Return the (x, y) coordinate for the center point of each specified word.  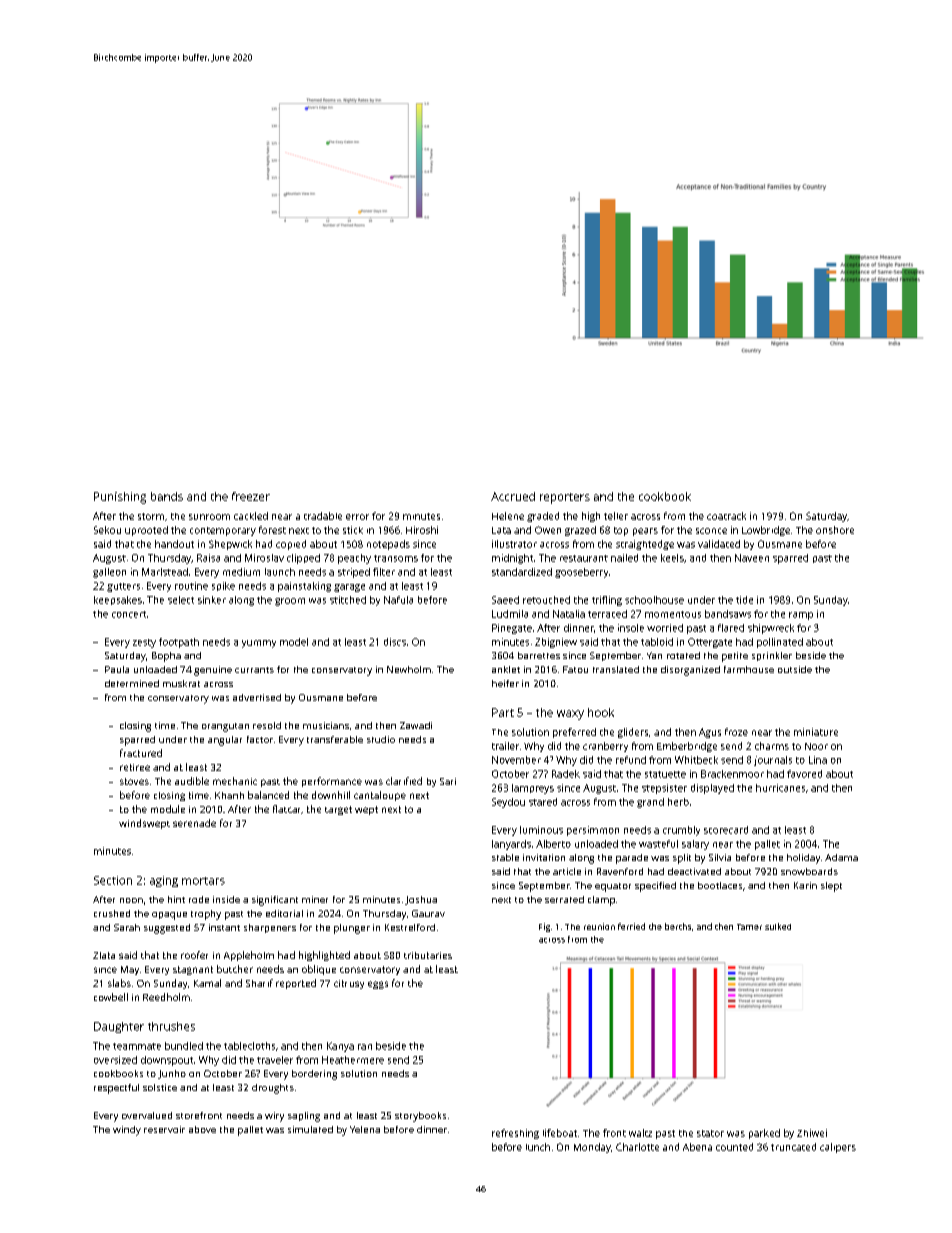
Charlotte (637, 1147)
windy (127, 1131)
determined (132, 683)
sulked (778, 926)
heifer (505, 683)
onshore (835, 530)
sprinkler (772, 656)
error (357, 517)
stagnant (193, 970)
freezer (251, 496)
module (168, 809)
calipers (838, 1148)
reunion (599, 926)
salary (695, 845)
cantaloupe (380, 796)
